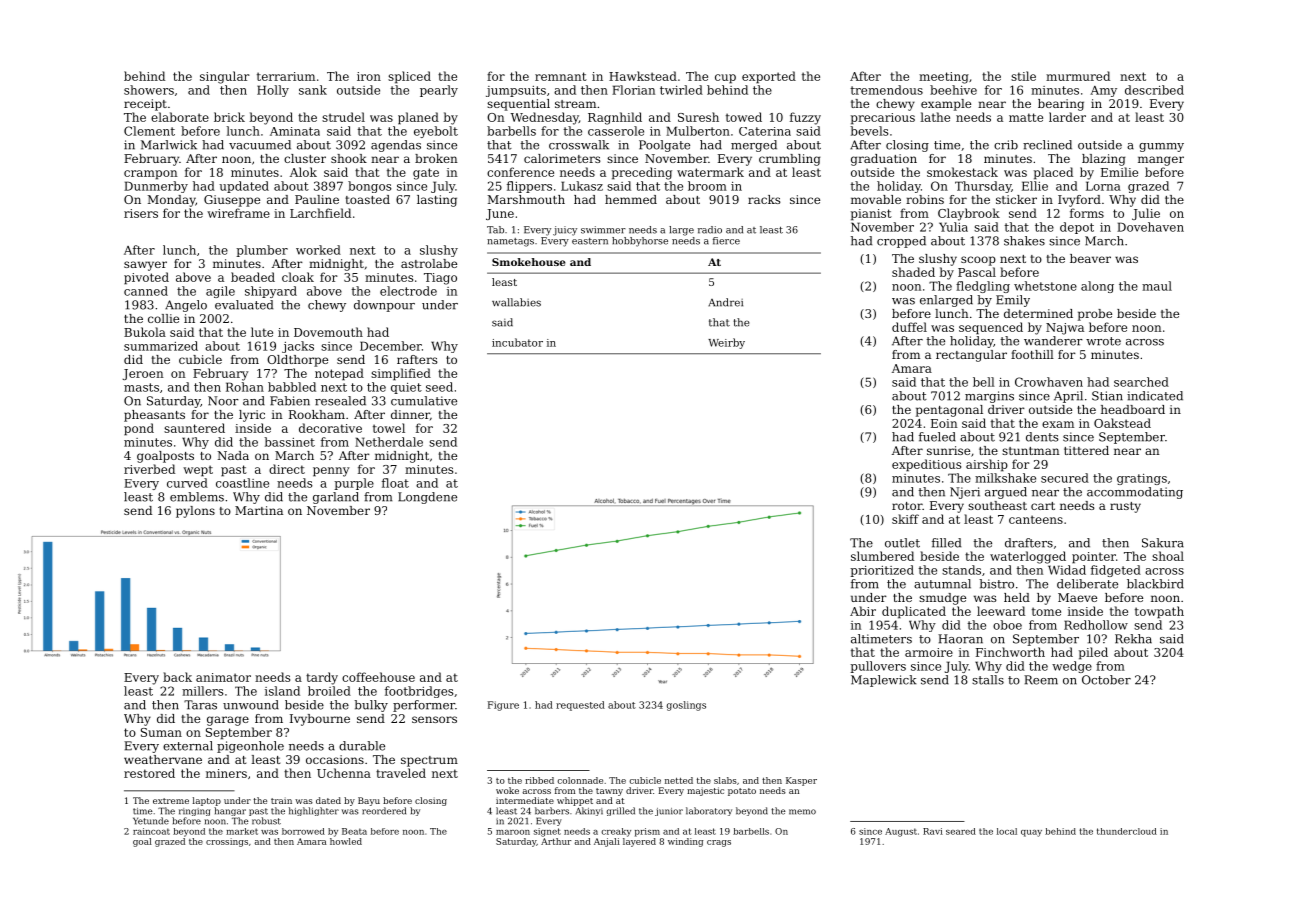  What do you see at coordinates (171, 801) in the screenshot?
I see `extreme` at bounding box center [171, 801].
